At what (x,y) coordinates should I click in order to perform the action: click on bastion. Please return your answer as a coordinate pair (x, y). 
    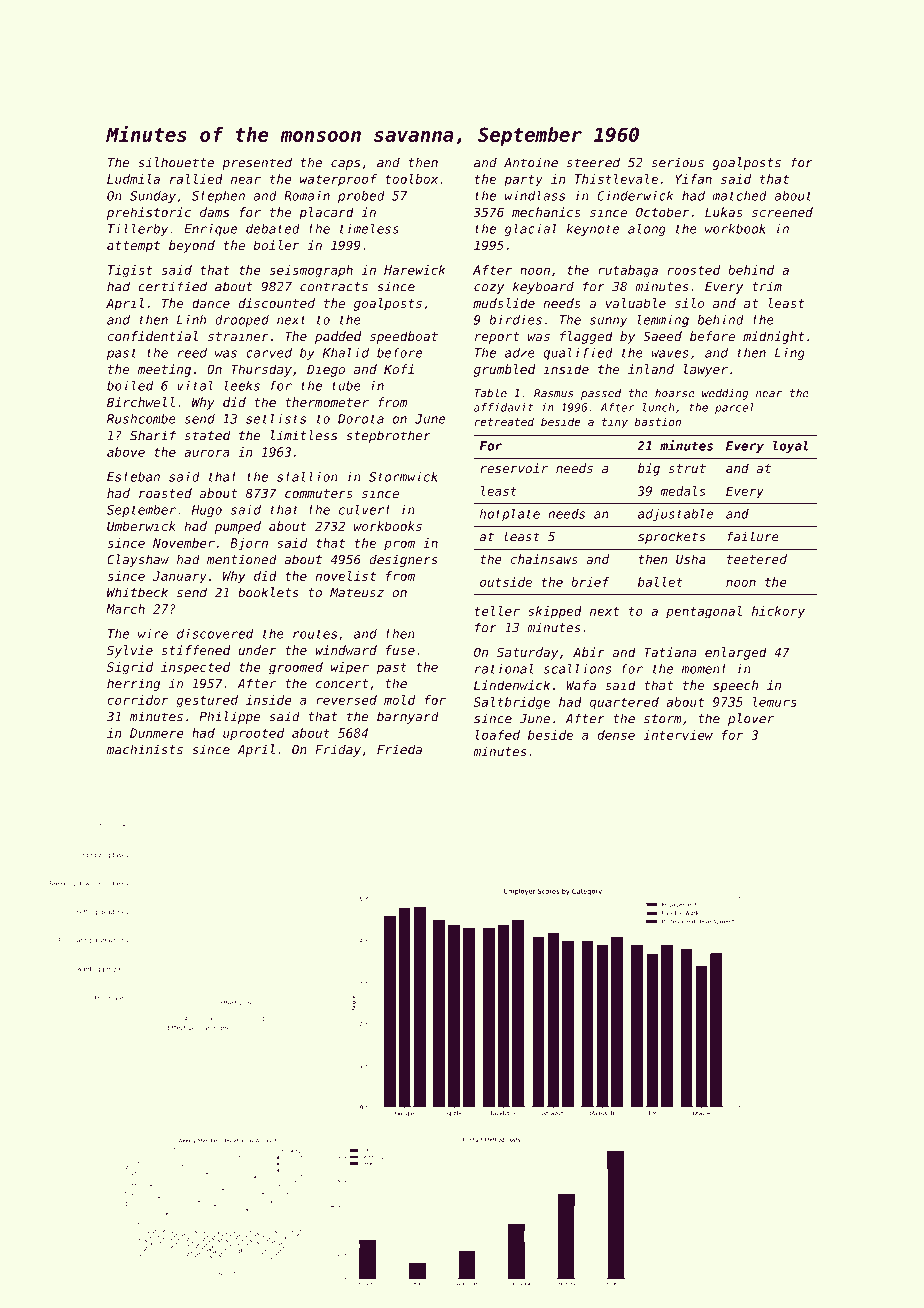
    Looking at the image, I should click on (658, 421).
